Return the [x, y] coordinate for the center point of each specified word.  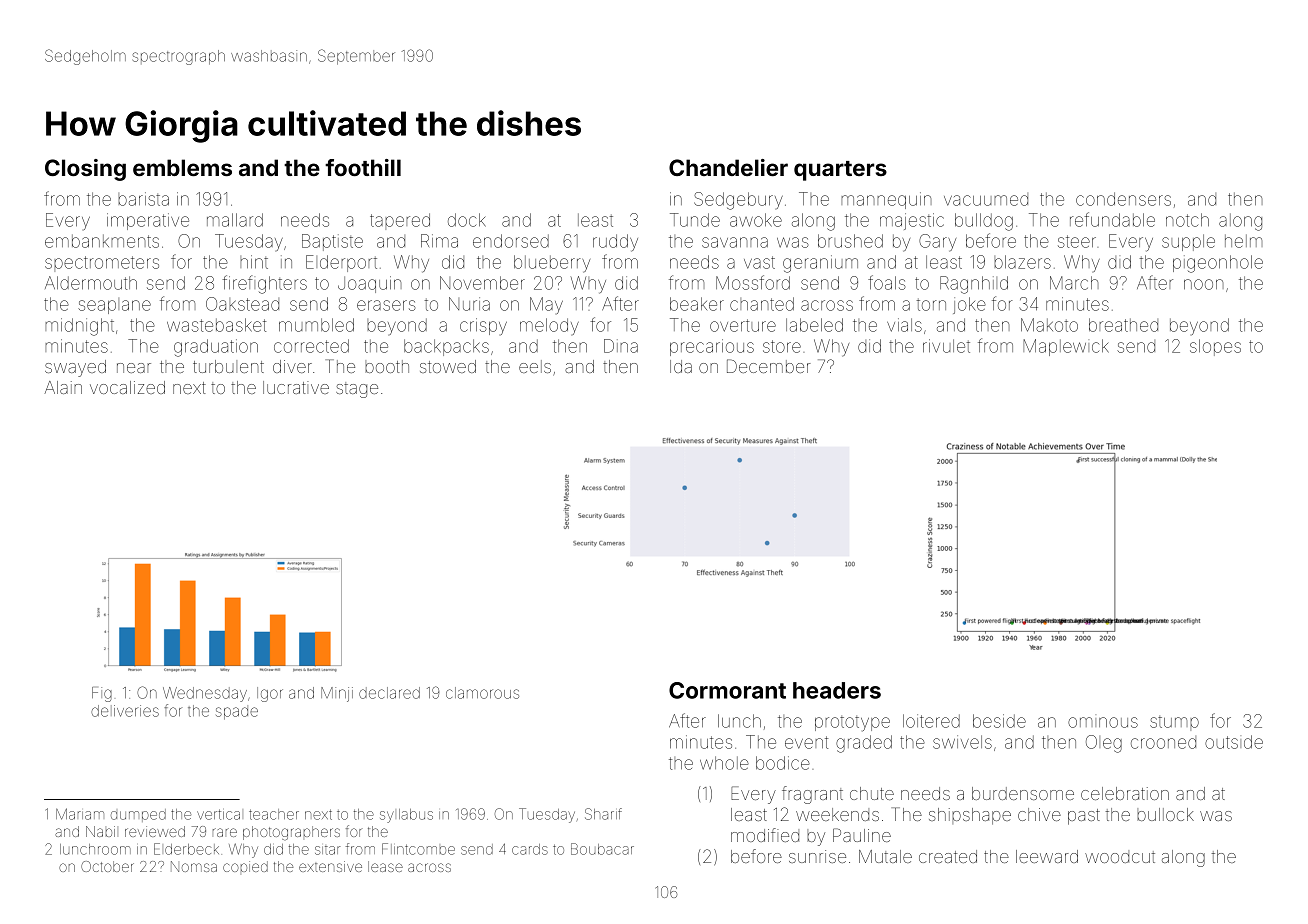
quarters [840, 171]
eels [535, 366]
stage [357, 390]
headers [837, 690]
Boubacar [602, 849]
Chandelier [728, 167]
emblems [182, 167]
